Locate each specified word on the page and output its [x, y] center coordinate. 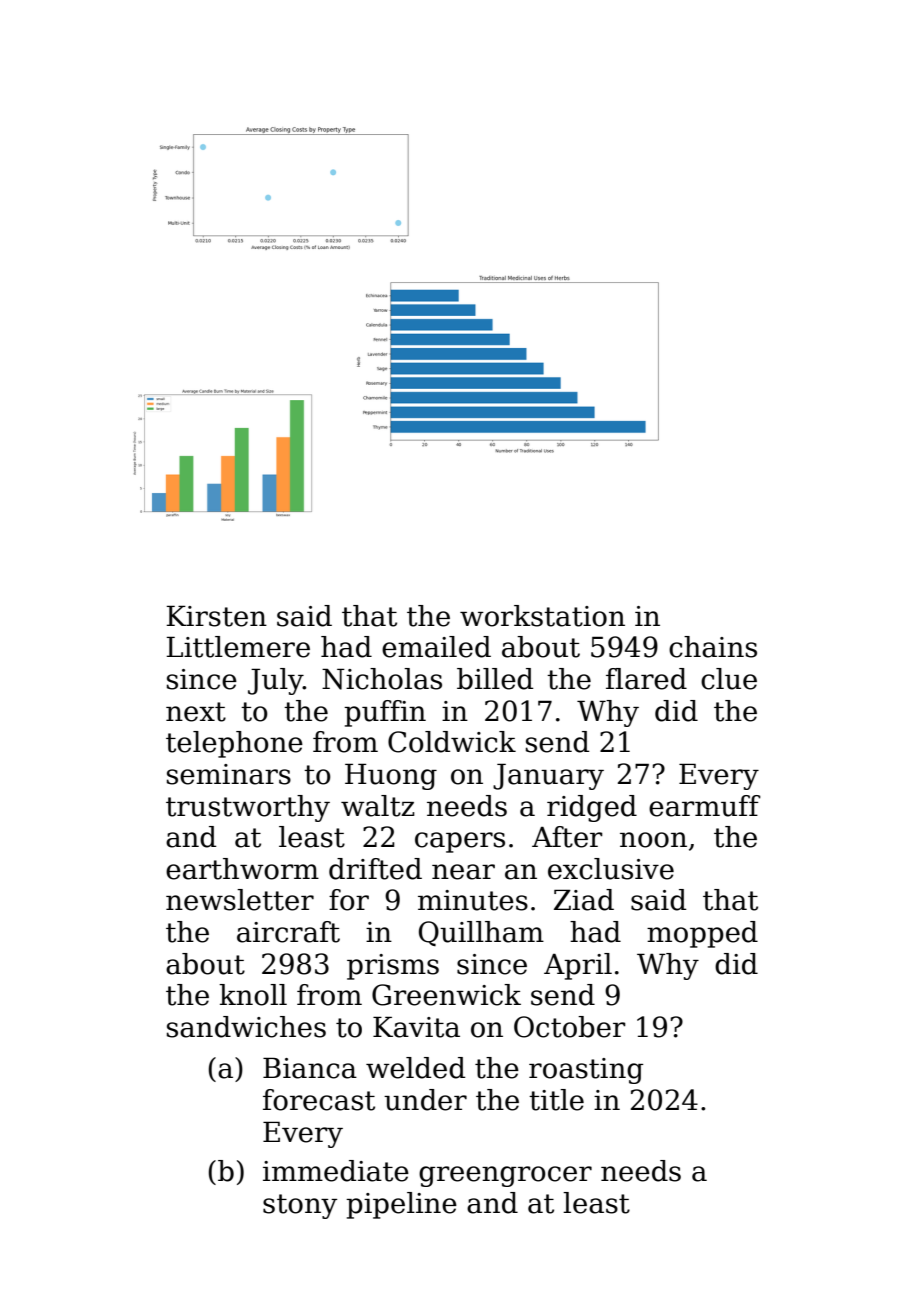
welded [415, 1068]
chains [713, 647]
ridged [592, 808]
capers [460, 842]
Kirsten [216, 616]
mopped [702, 934]
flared [646, 679]
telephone [234, 744]
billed [495, 679]
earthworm [242, 869]
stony [300, 1206]
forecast [319, 1100]
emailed [436, 647]
